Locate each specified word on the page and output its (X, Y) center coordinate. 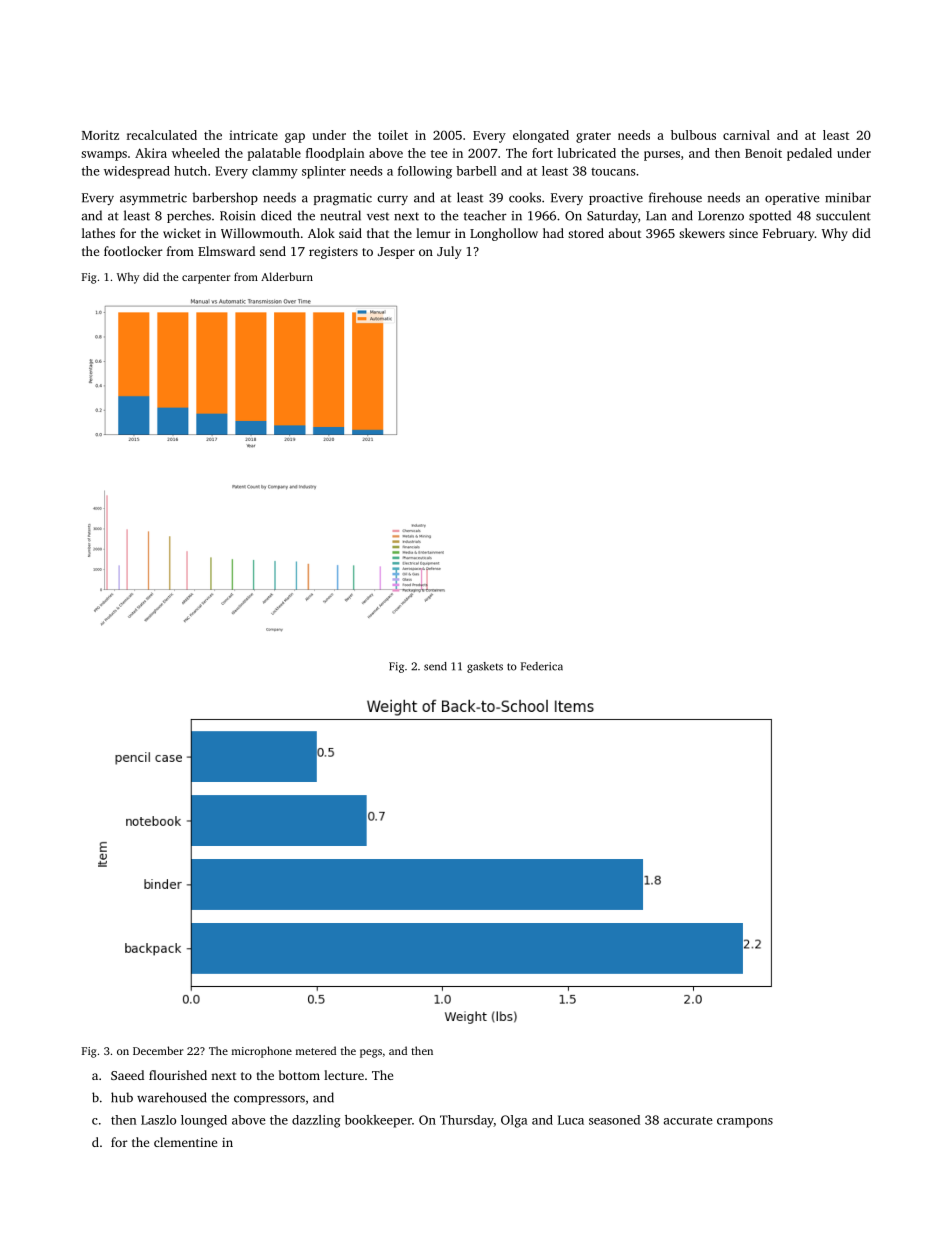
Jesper (396, 253)
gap (295, 138)
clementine (185, 1142)
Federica (542, 666)
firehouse (675, 197)
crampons (745, 1123)
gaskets (485, 667)
